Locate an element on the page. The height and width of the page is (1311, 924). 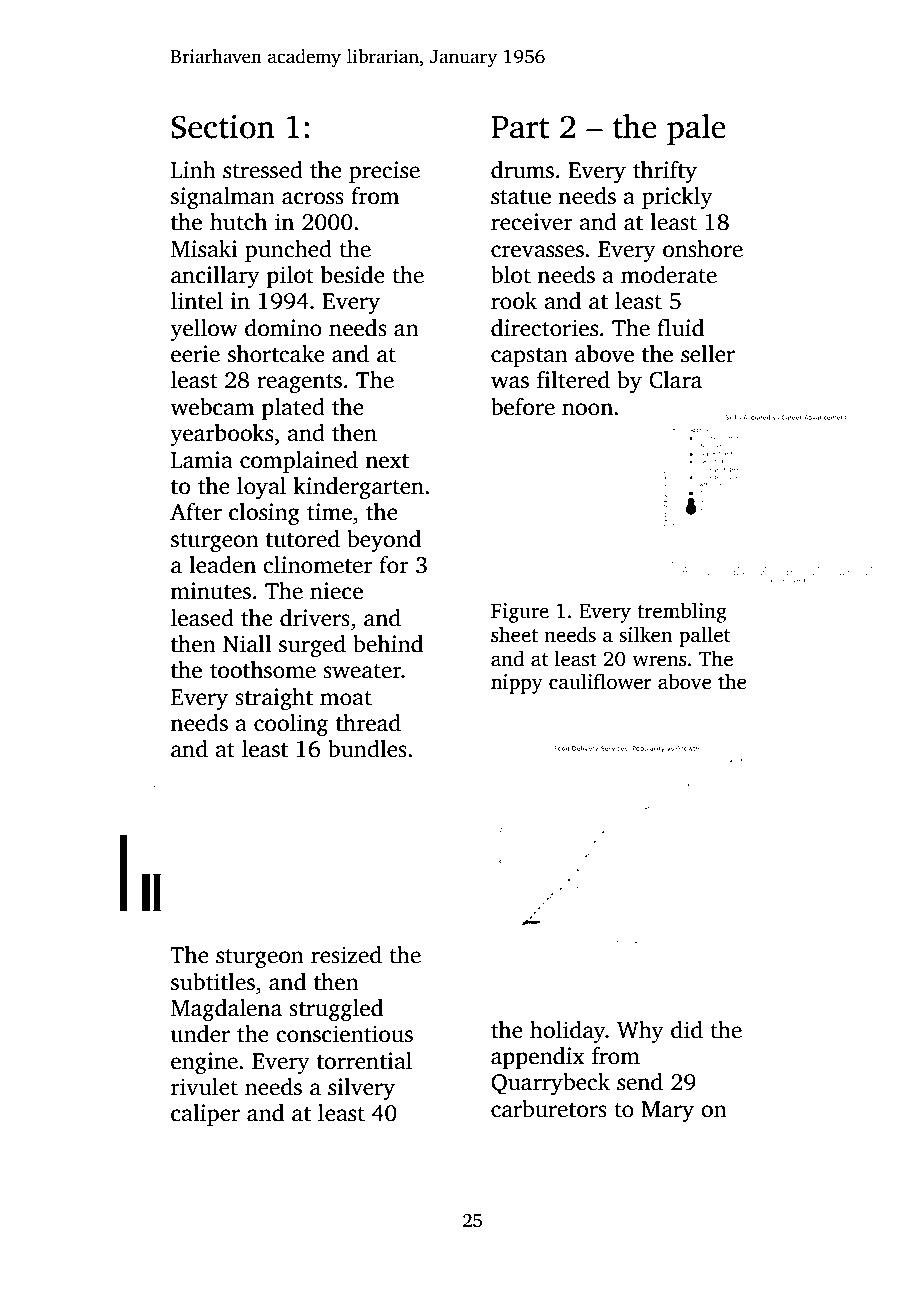
Clara is located at coordinates (675, 380).
